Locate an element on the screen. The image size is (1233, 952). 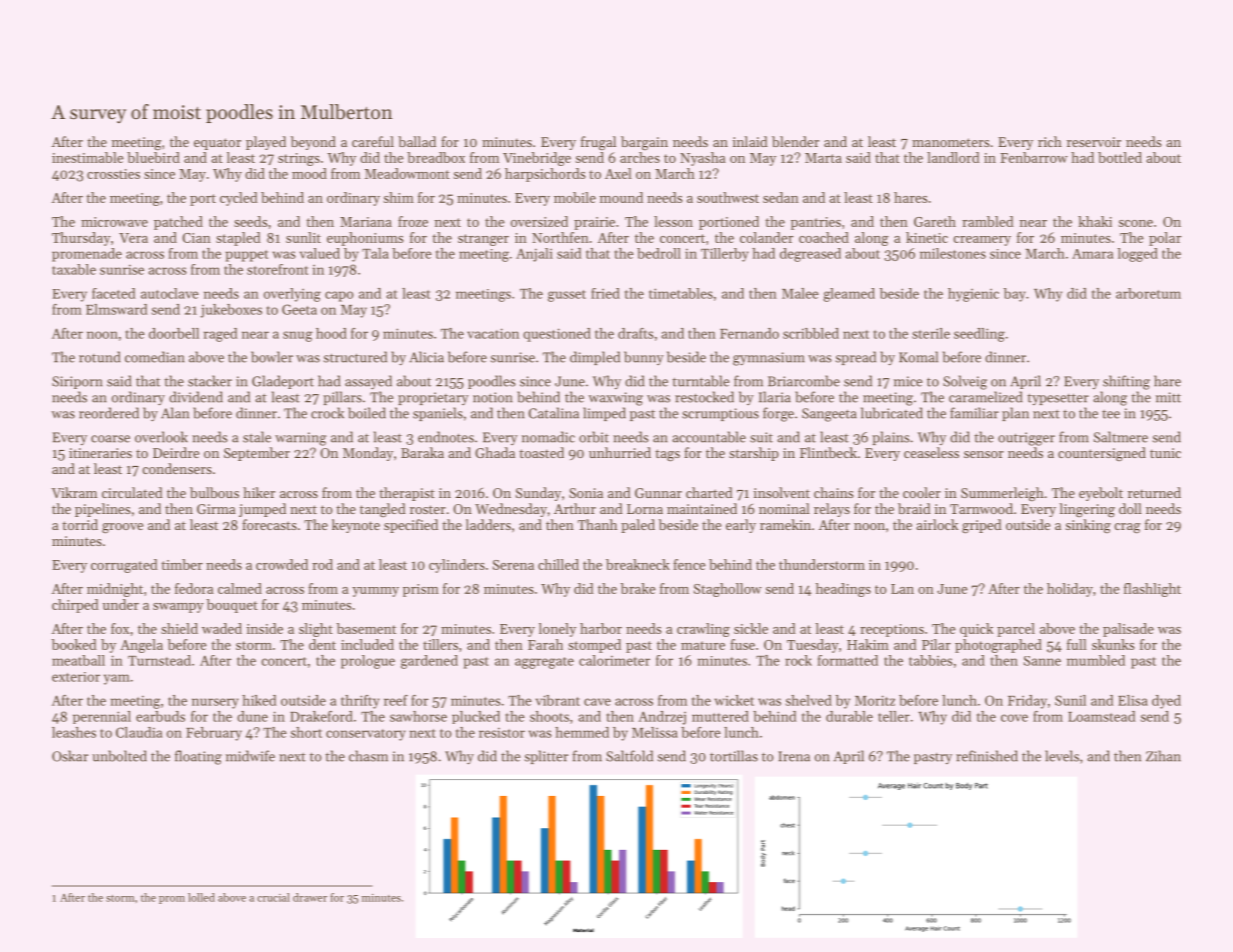
timetables is located at coordinates (681, 293).
